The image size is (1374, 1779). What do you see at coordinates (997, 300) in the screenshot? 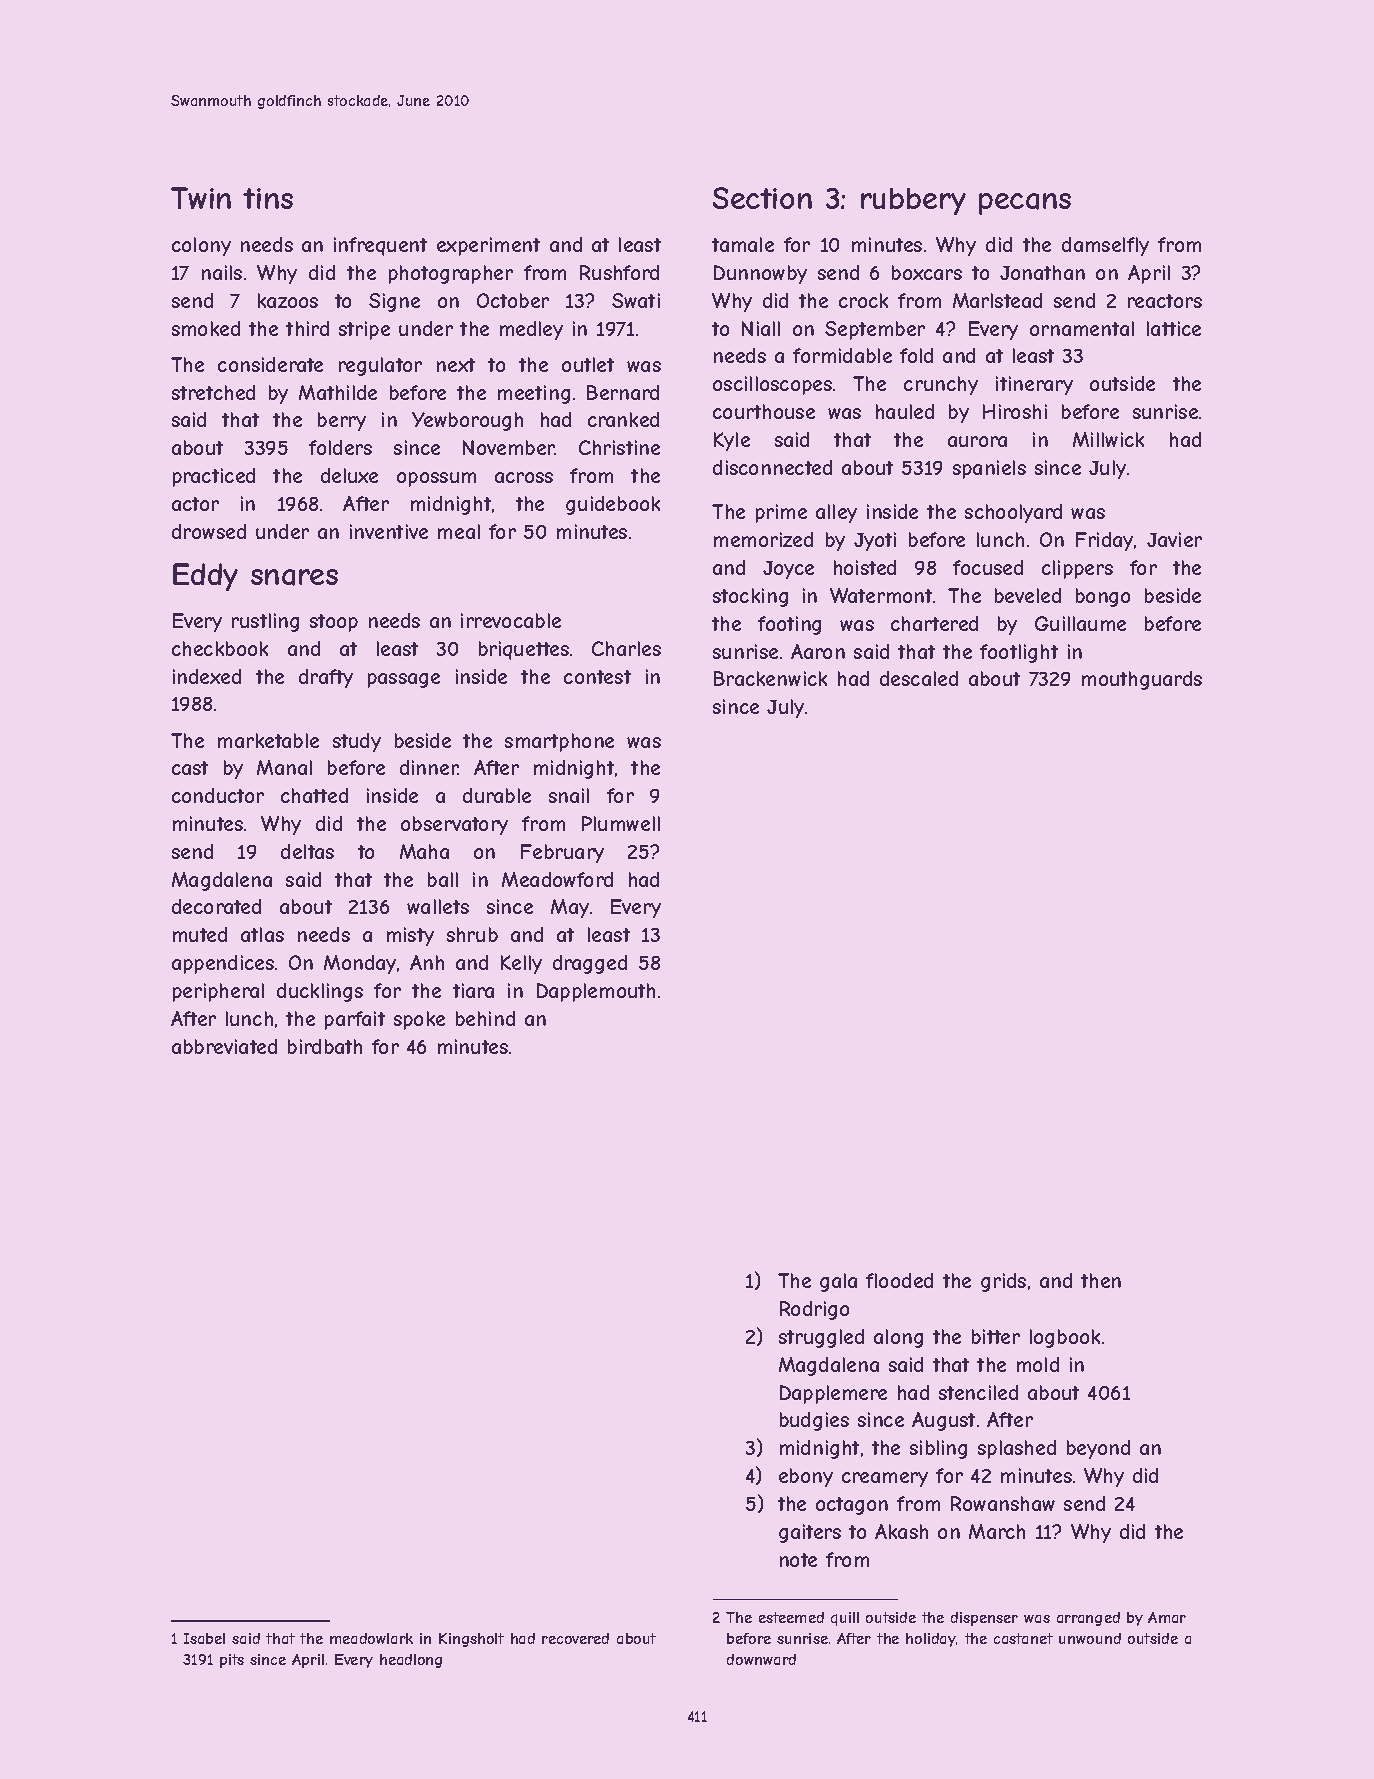
I see `Marlstead` at bounding box center [997, 300].
